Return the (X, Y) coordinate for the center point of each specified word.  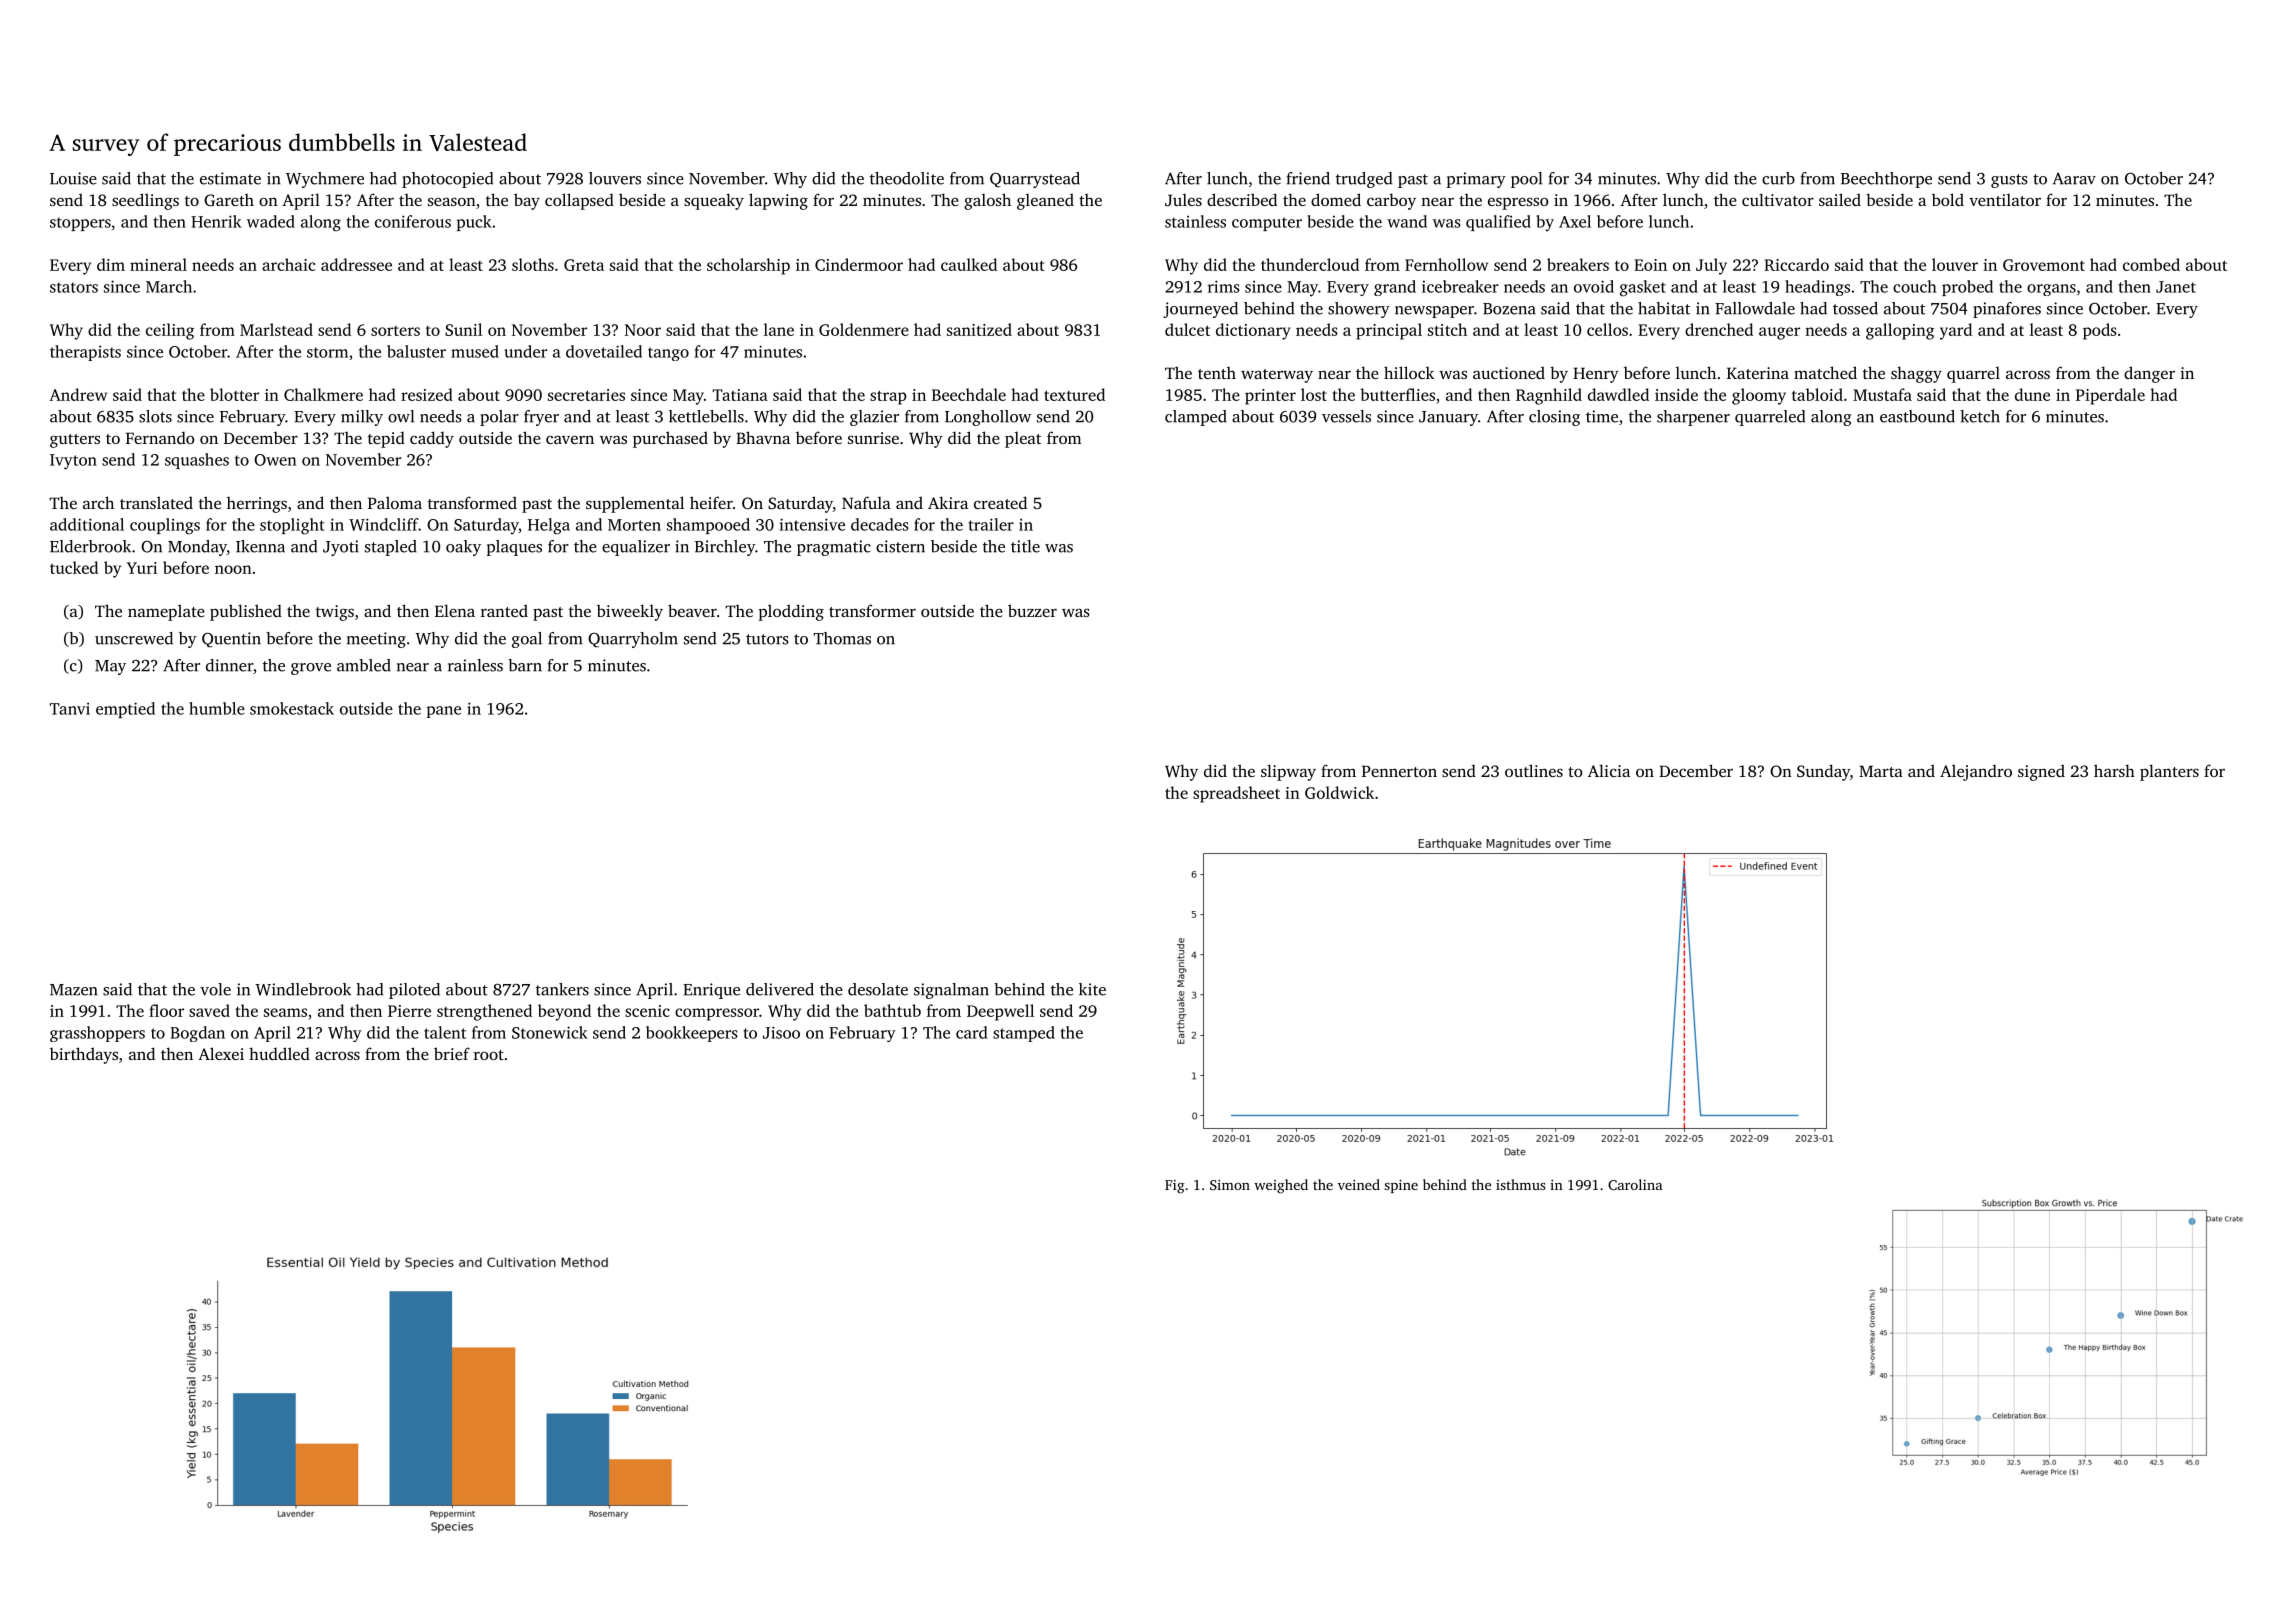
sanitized (979, 329)
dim (111, 264)
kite (1092, 989)
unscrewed (134, 638)
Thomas (842, 638)
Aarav (2074, 179)
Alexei (221, 1053)
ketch (1980, 416)
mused (475, 351)
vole (215, 989)
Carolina (1635, 1184)
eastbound (1917, 416)
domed (1336, 199)
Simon (1230, 1185)
